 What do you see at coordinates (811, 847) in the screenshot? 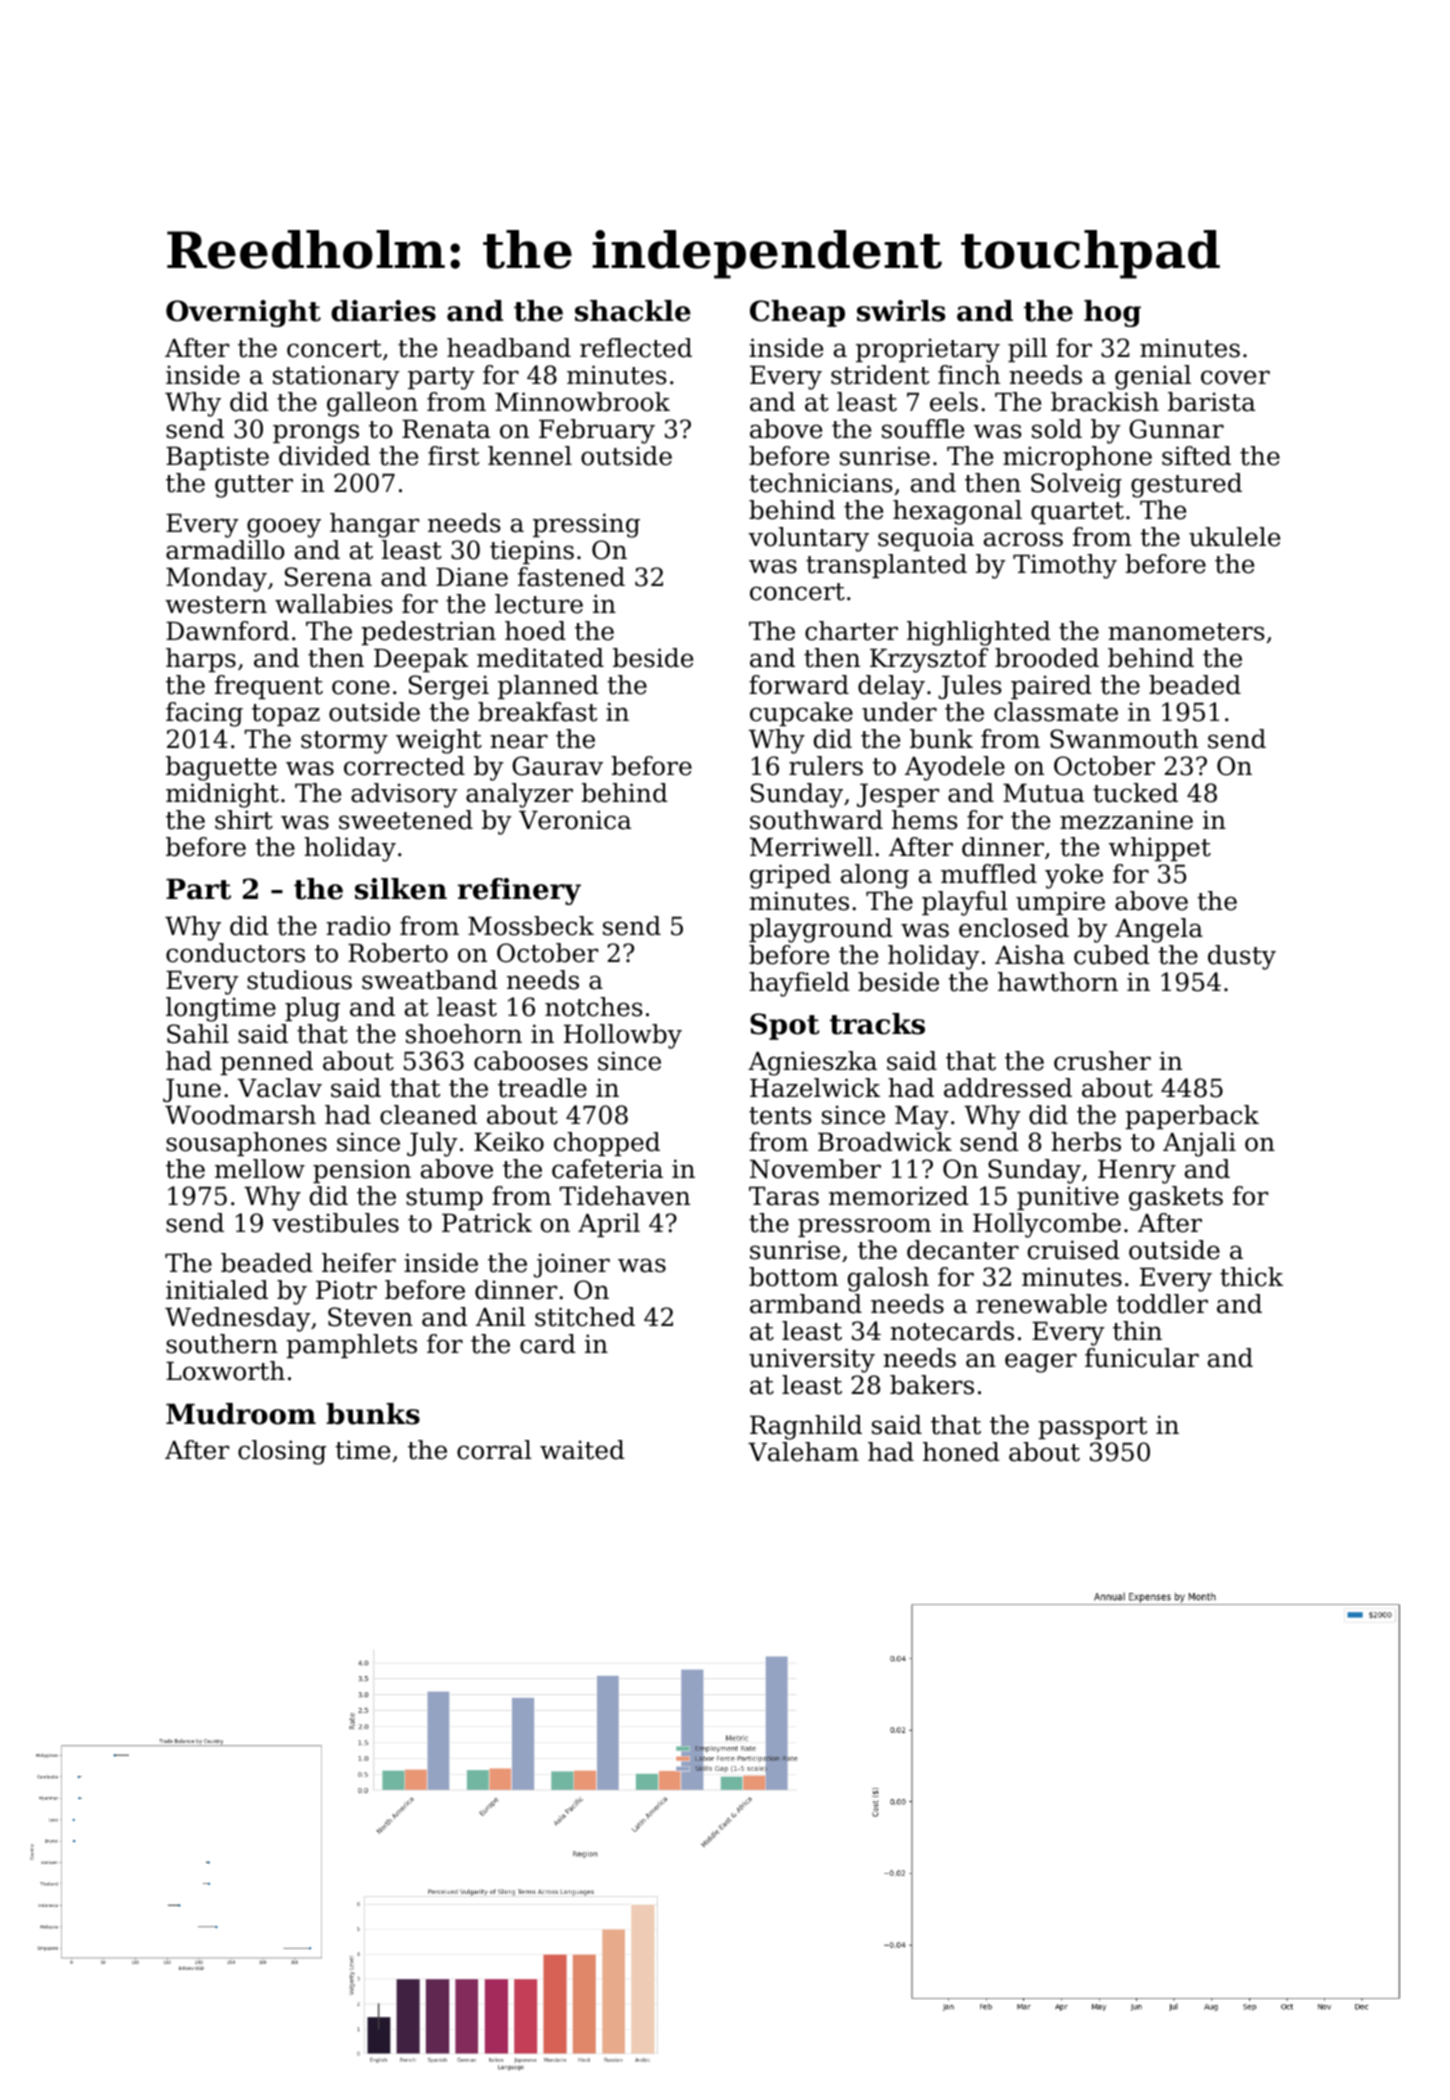
I see `Merriwell` at bounding box center [811, 847].
